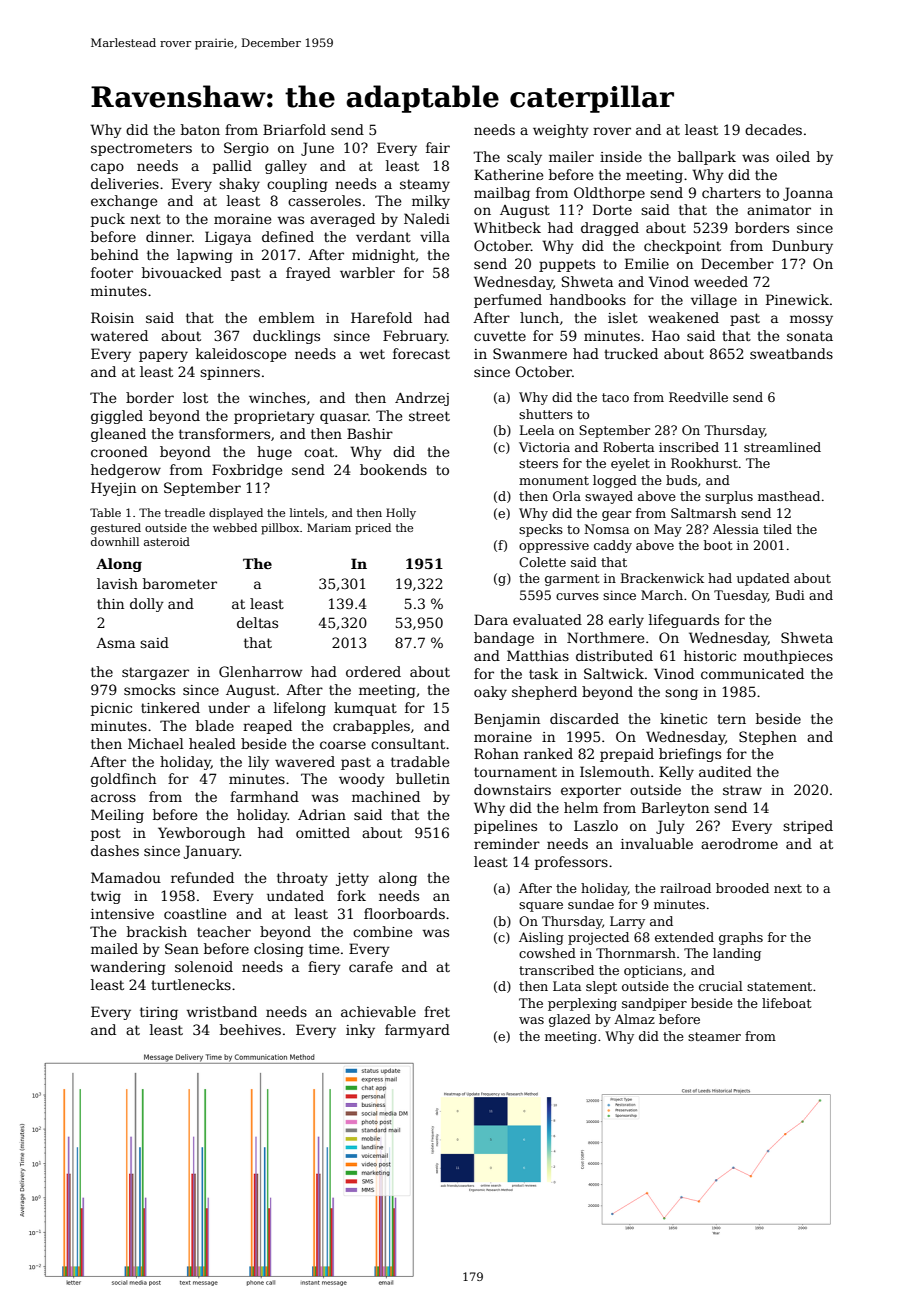 The width and height of the screenshot is (924, 1308). Describe the element at coordinates (773, 129) in the screenshot. I see `decades` at that location.
